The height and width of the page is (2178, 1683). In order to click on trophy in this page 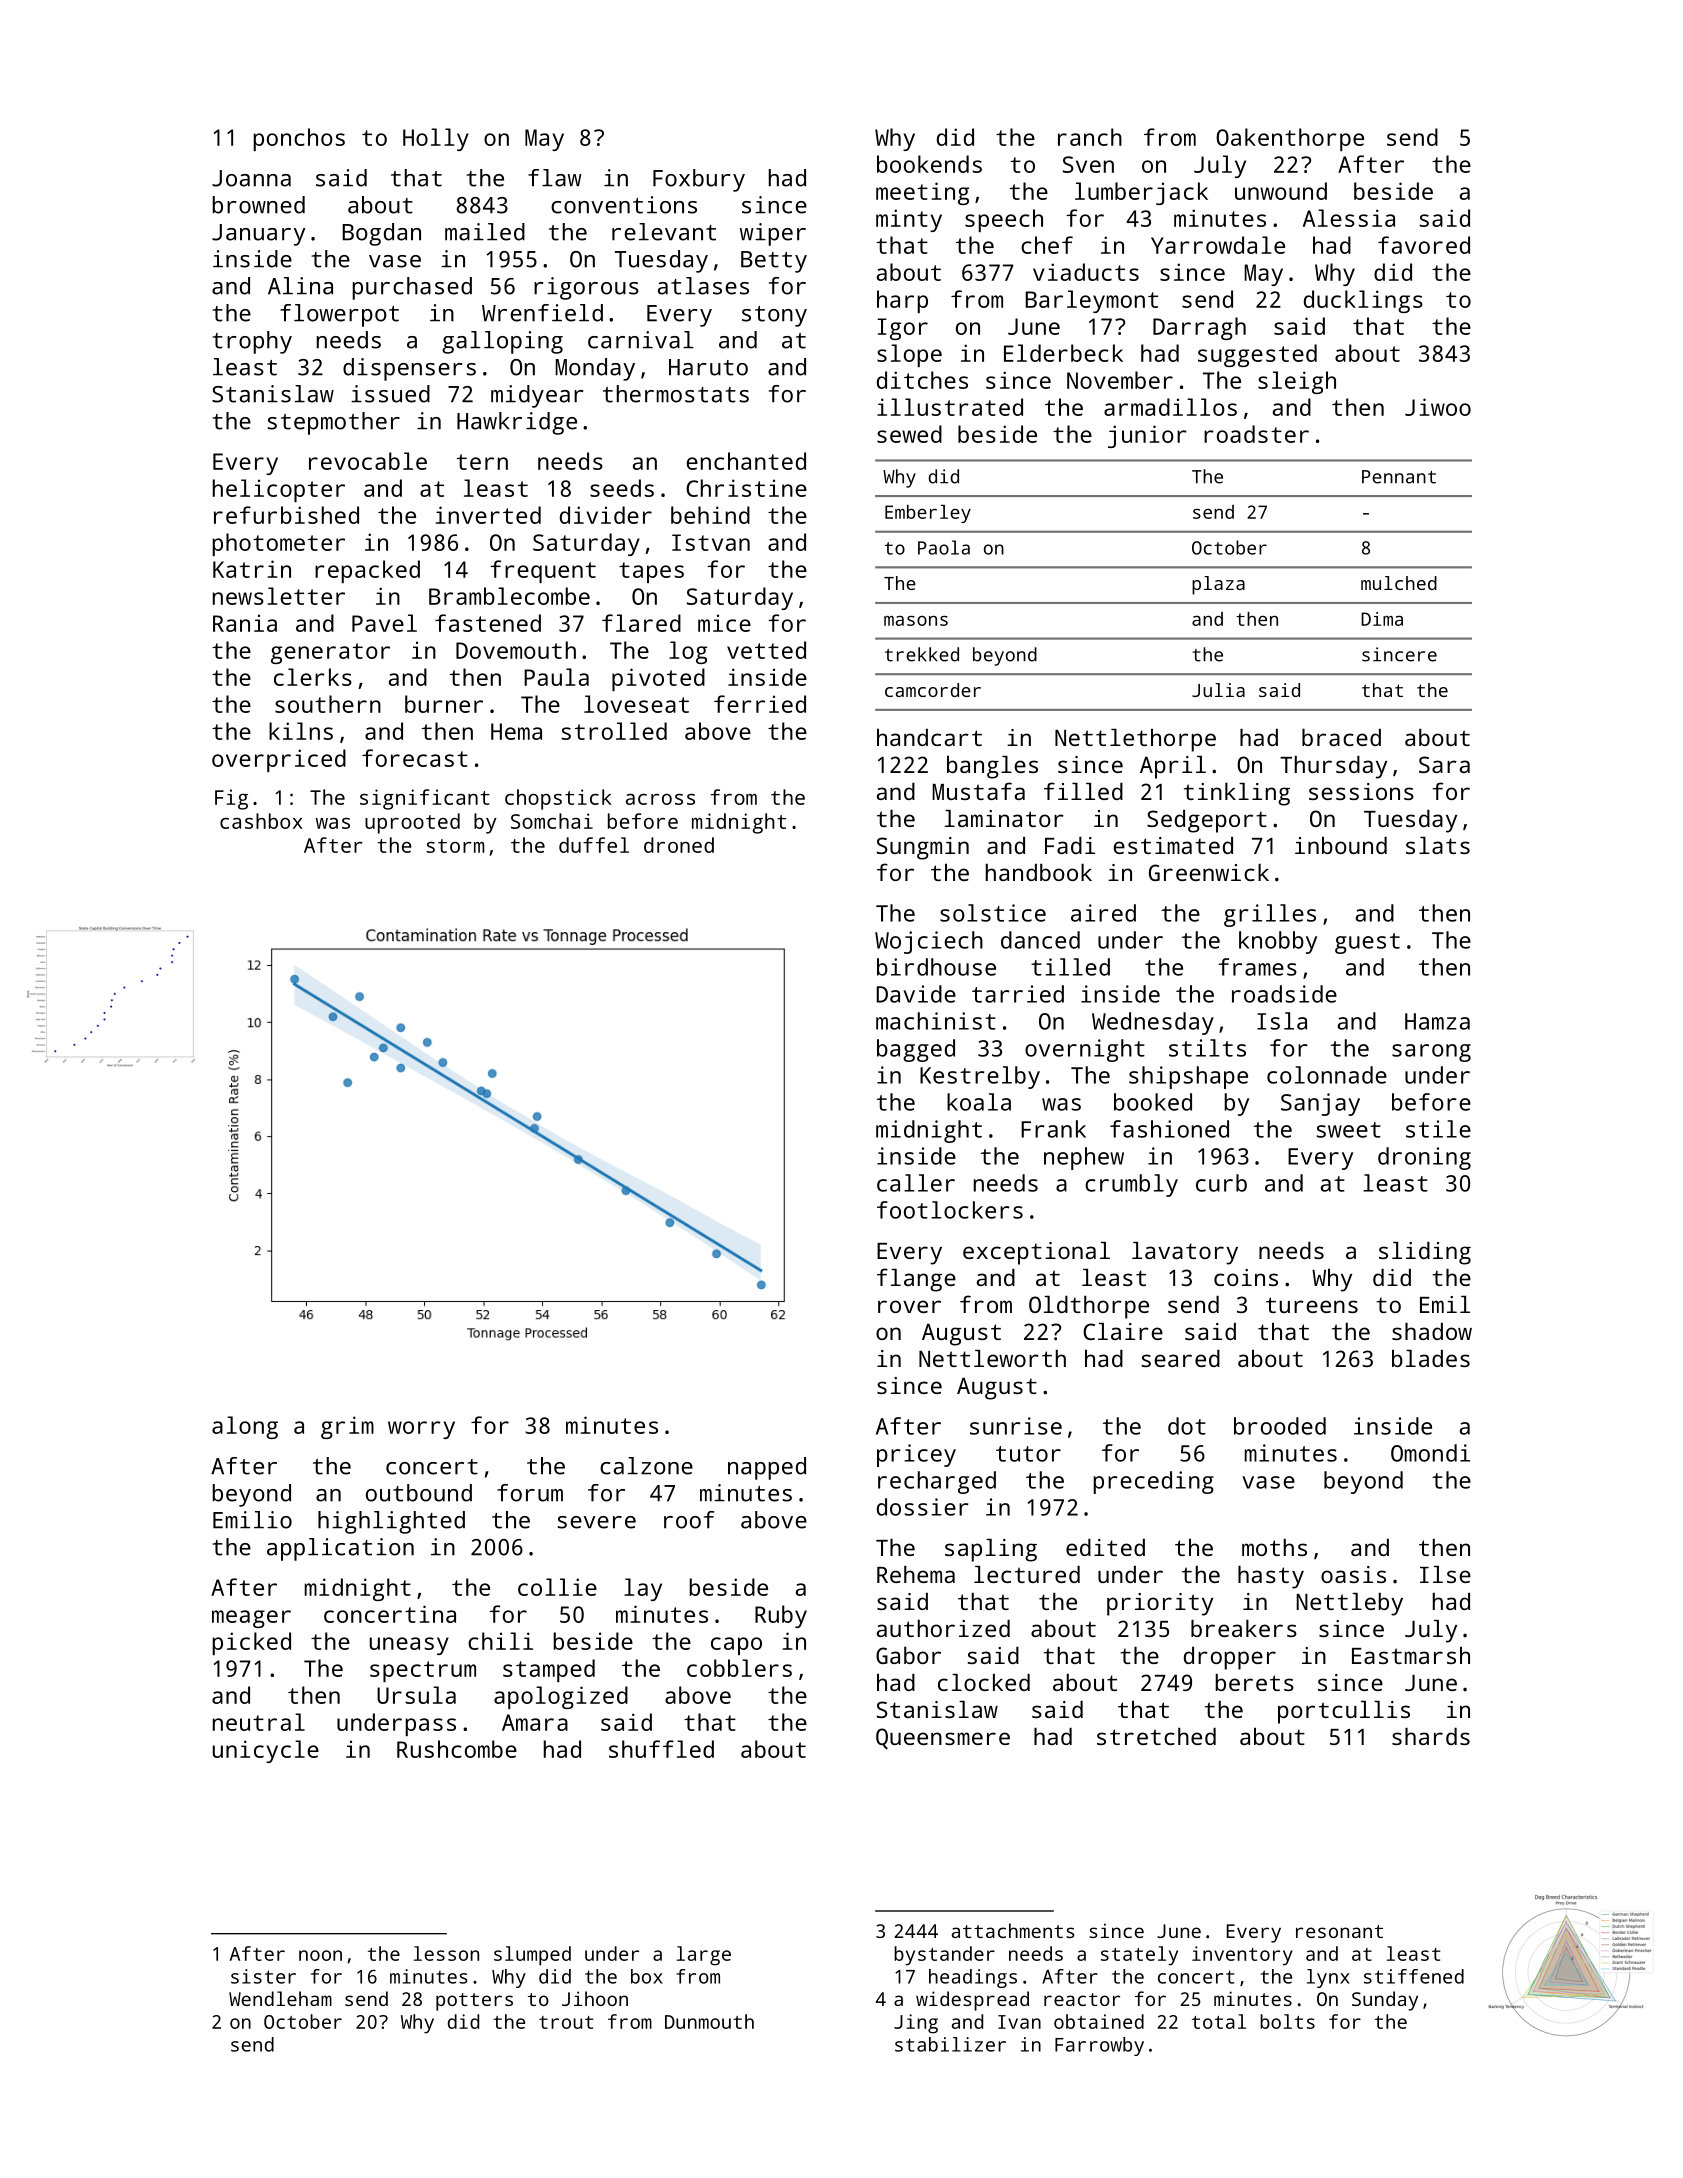, I will do `click(252, 342)`.
